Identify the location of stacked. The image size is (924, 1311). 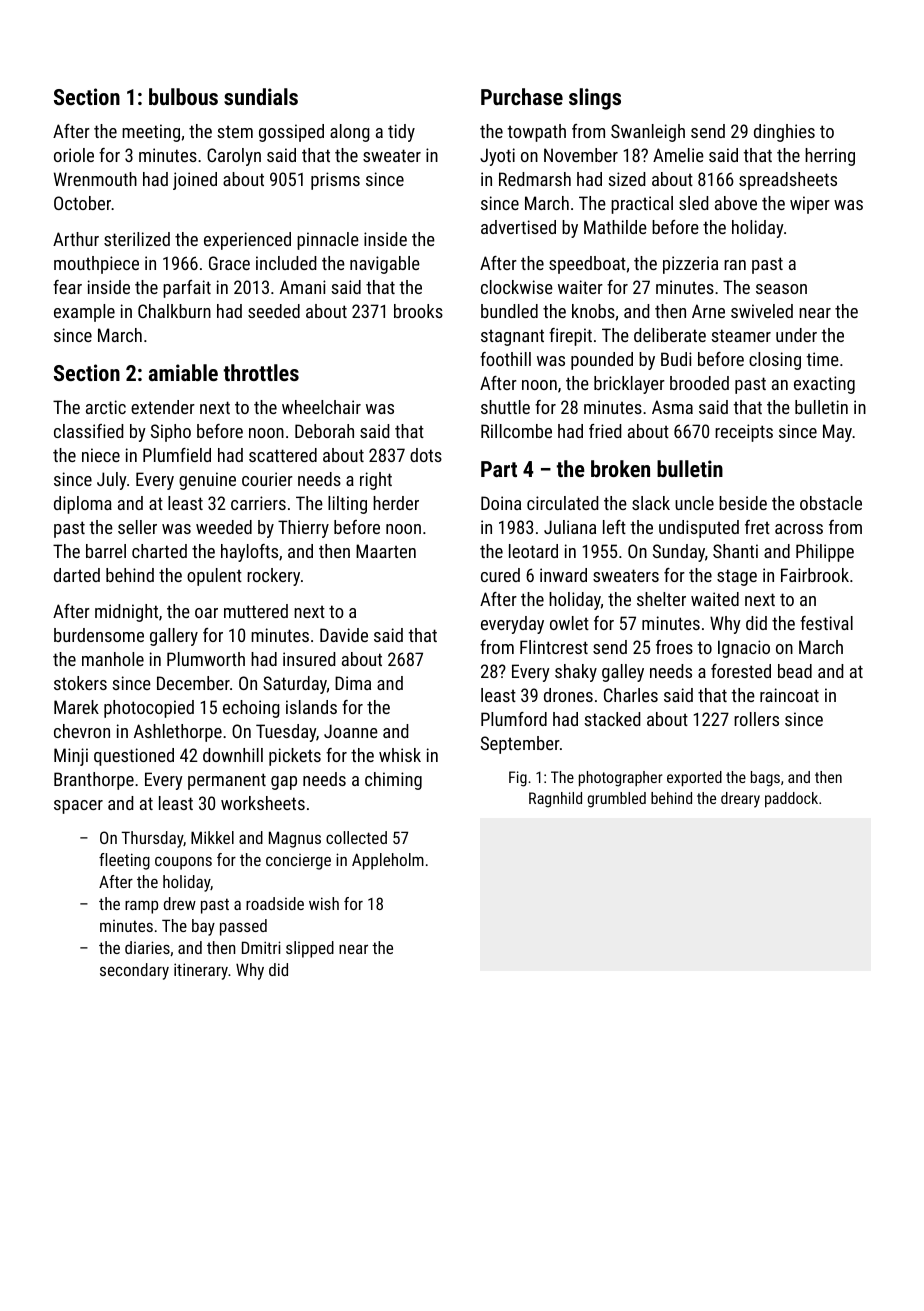
(612, 719).
